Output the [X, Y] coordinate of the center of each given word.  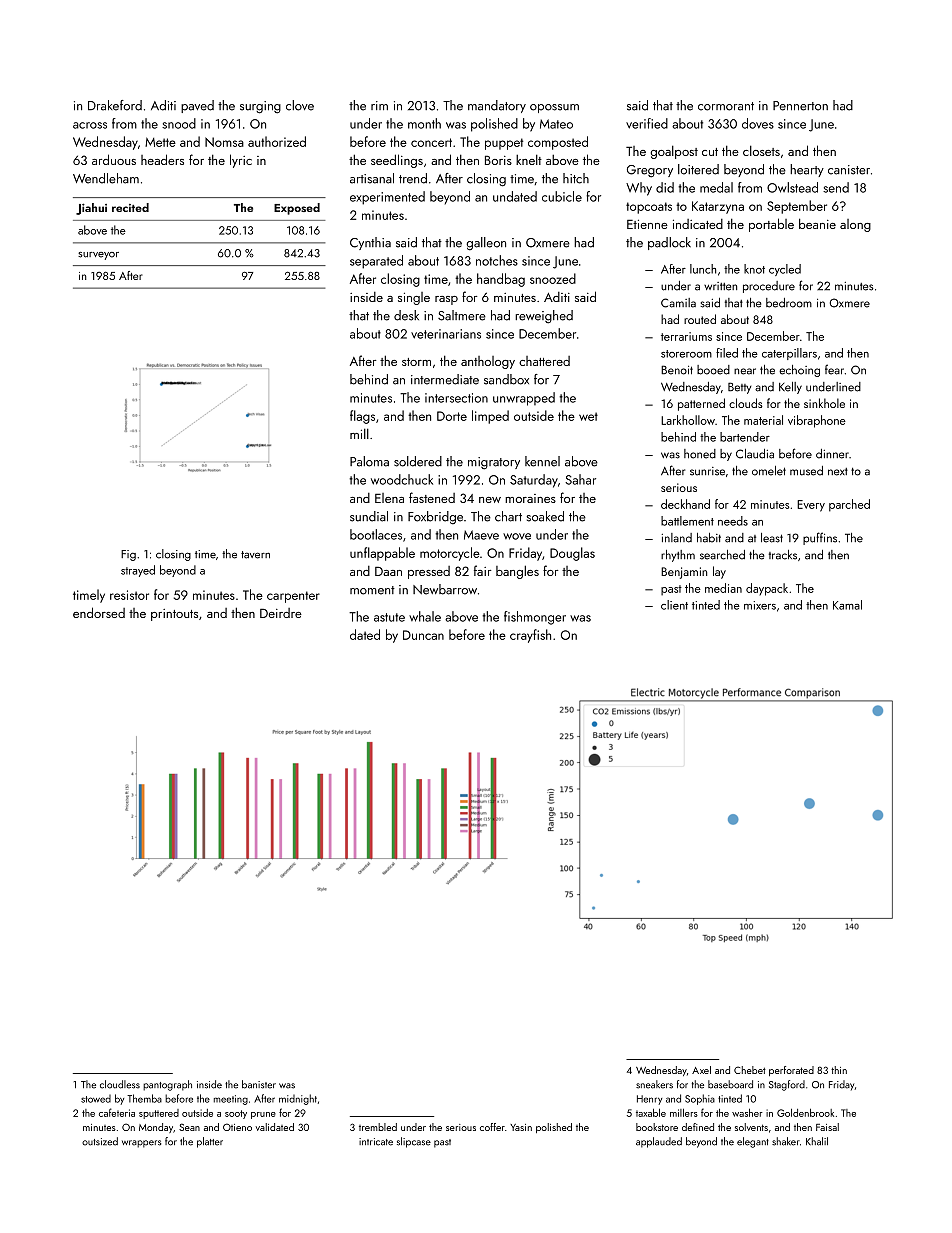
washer [747, 1112]
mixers [760, 605]
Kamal [847, 605]
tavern [255, 555]
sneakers [654, 1084]
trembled [378, 1127]
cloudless [120, 1084]
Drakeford [115, 105]
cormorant [726, 106]
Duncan [423, 635]
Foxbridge [435, 518]
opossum [554, 108]
